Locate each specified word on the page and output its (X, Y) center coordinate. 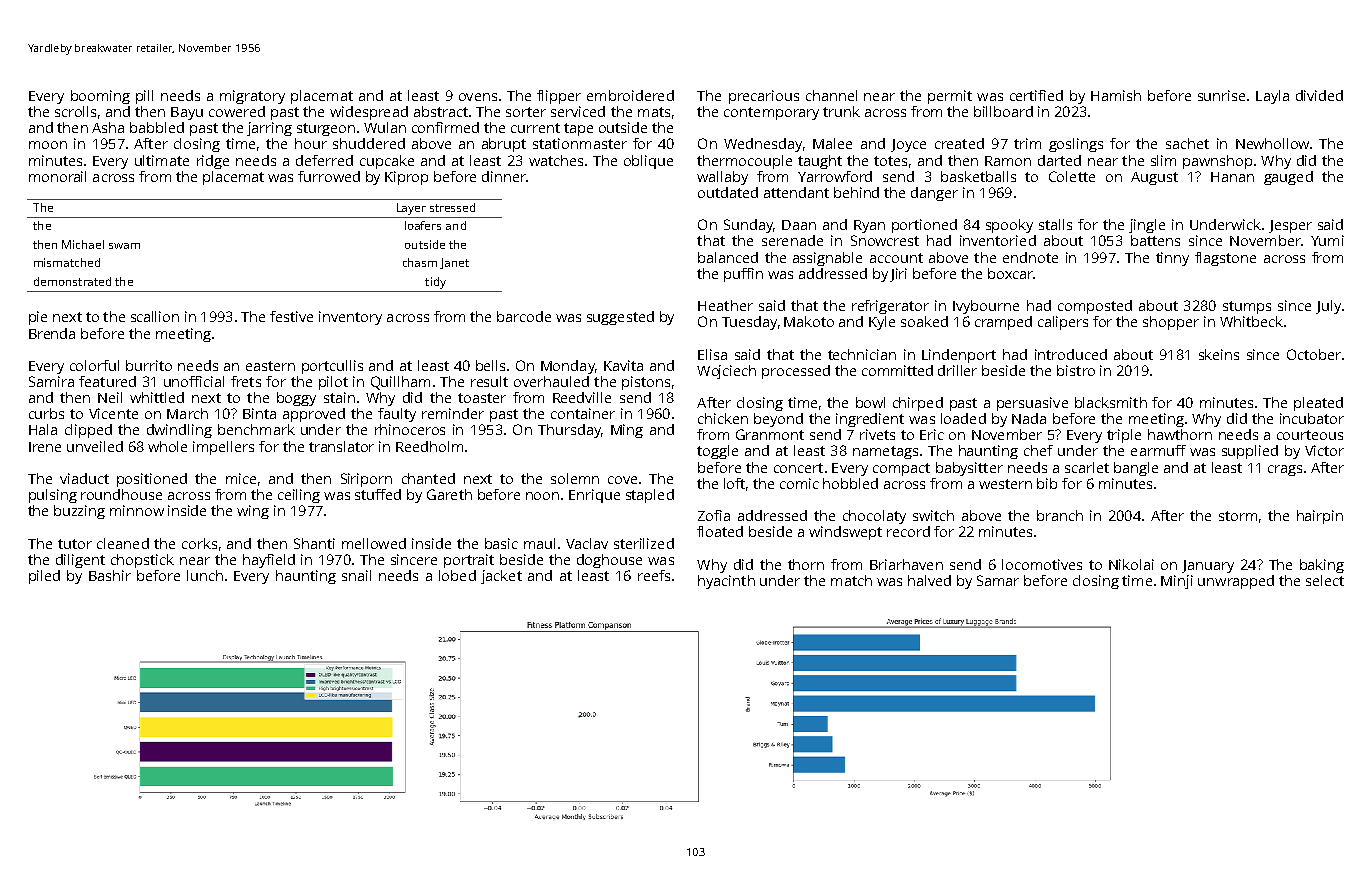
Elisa (712, 354)
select (1325, 580)
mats (654, 112)
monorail (57, 176)
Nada (1029, 418)
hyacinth (726, 582)
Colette (1072, 176)
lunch (205, 575)
